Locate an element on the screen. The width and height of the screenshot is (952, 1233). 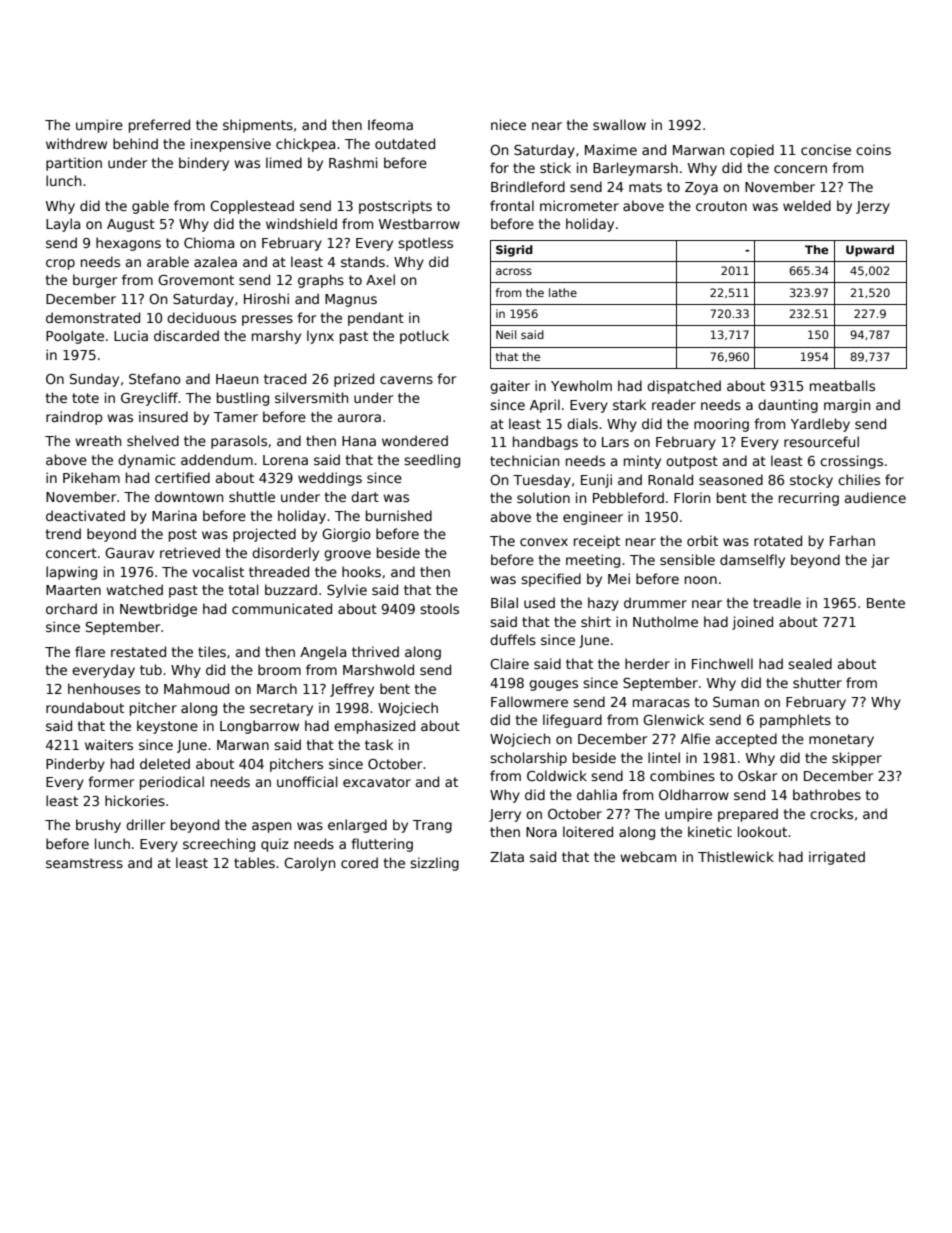
Suman is located at coordinates (736, 702).
